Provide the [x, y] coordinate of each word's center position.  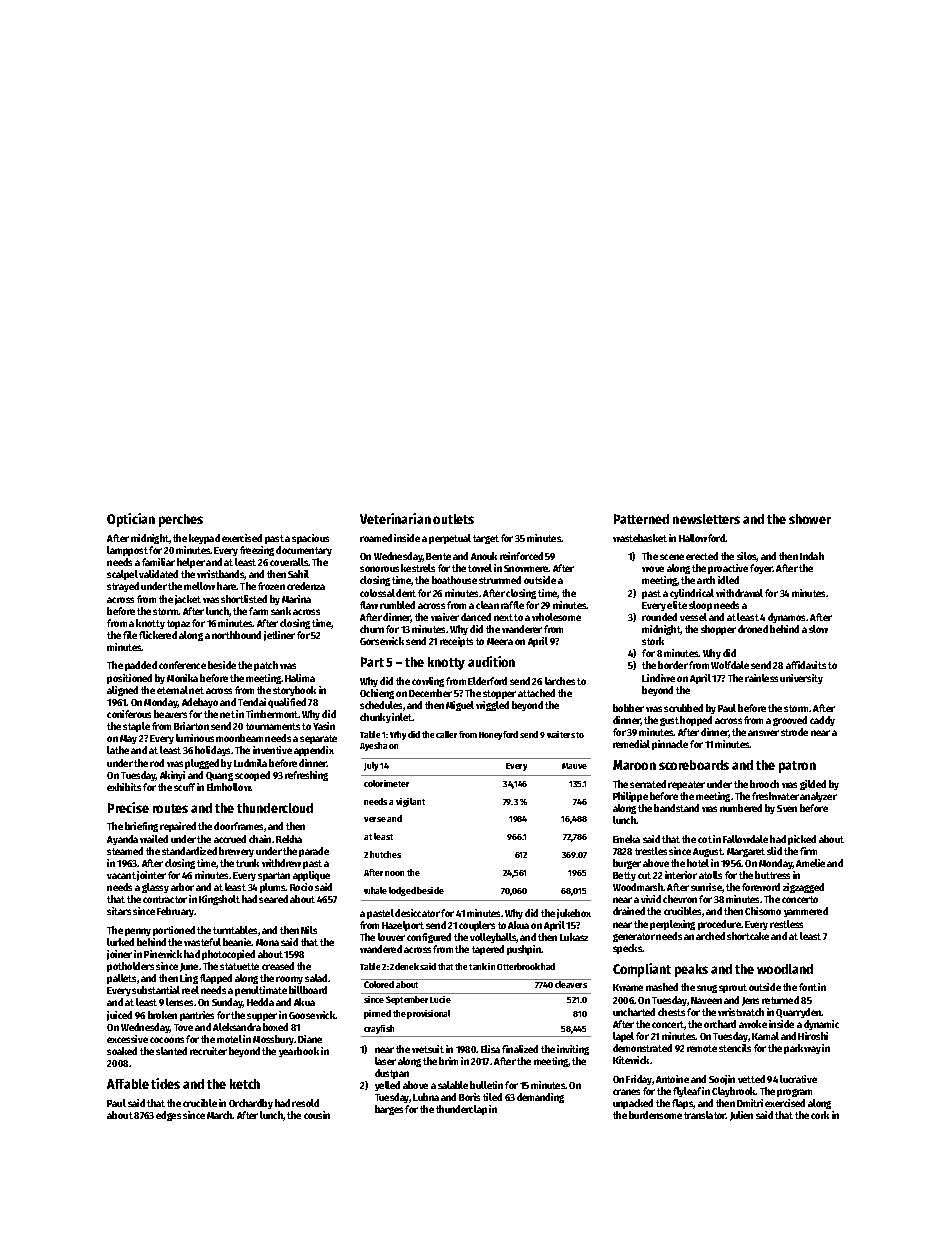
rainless [761, 678]
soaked [122, 1051]
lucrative [798, 1079]
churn [372, 629]
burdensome [655, 1115]
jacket [188, 600]
